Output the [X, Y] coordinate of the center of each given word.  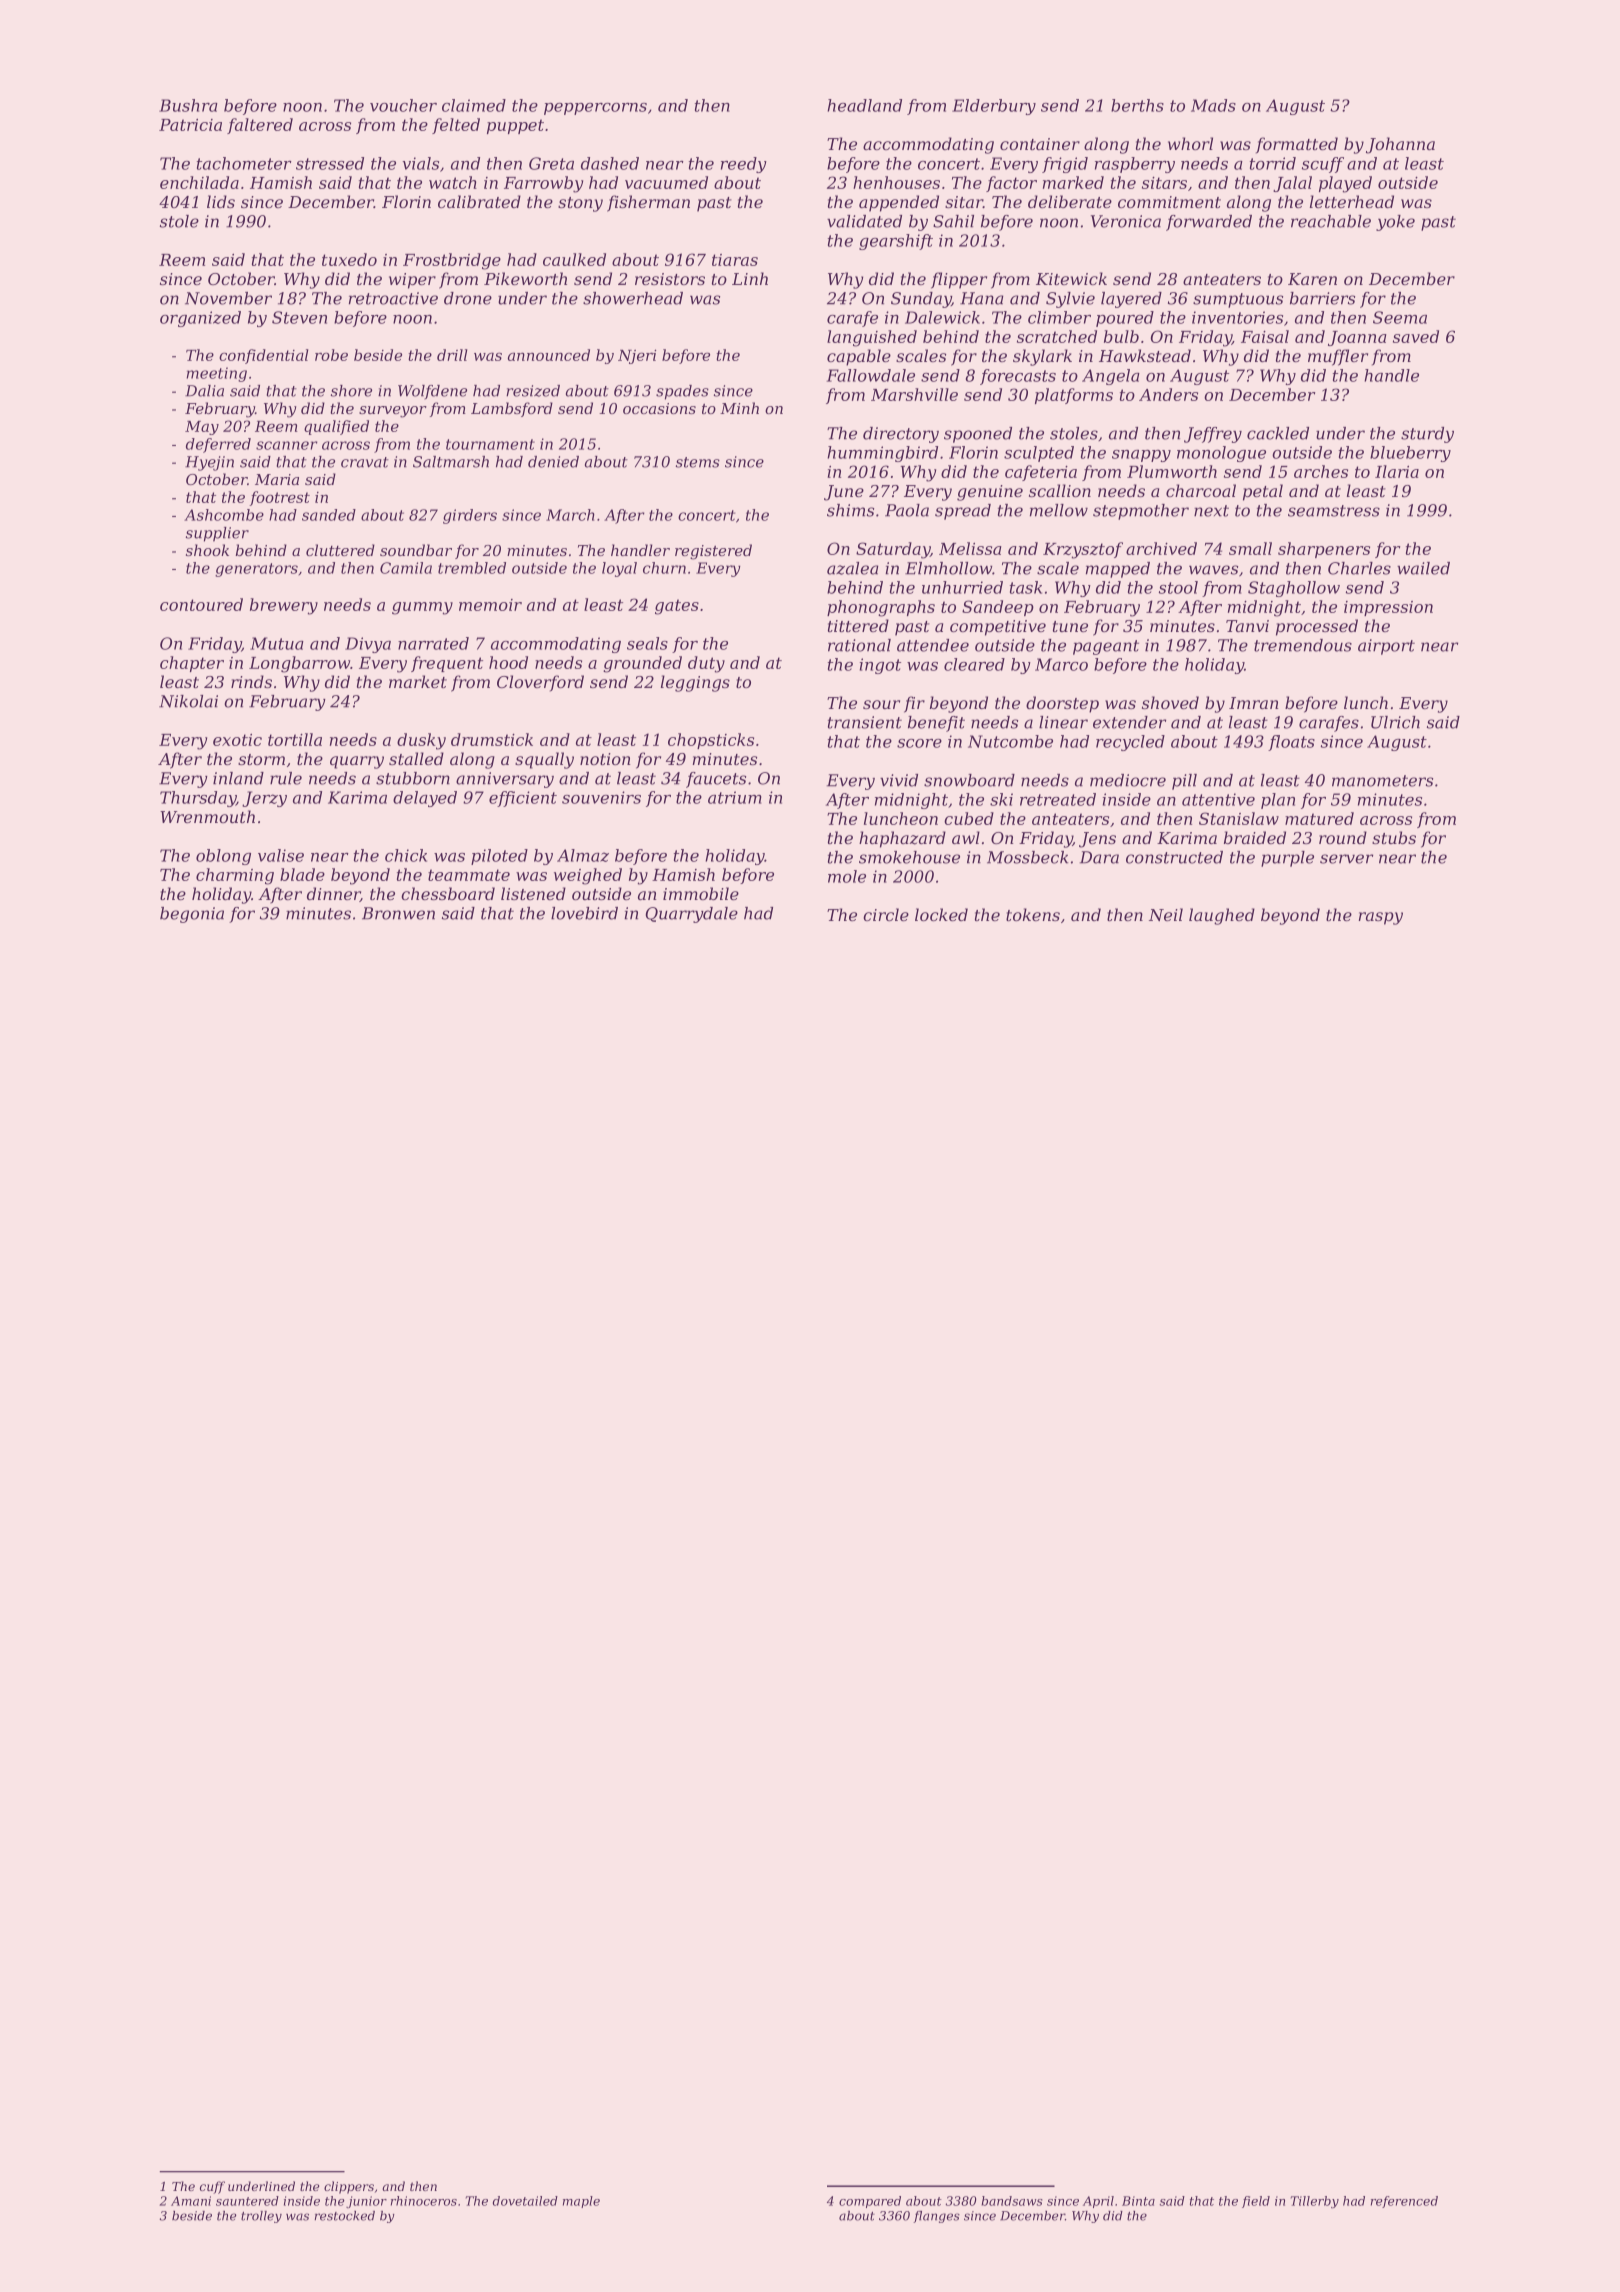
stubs [1394, 837]
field [1256, 2202]
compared [870, 2202]
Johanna [1400, 145]
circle [886, 914]
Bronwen [398, 913]
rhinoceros [424, 2201]
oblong [223, 857]
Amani [191, 2201]
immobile [701, 893]
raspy [1380, 918]
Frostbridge [452, 261]
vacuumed [666, 182]
